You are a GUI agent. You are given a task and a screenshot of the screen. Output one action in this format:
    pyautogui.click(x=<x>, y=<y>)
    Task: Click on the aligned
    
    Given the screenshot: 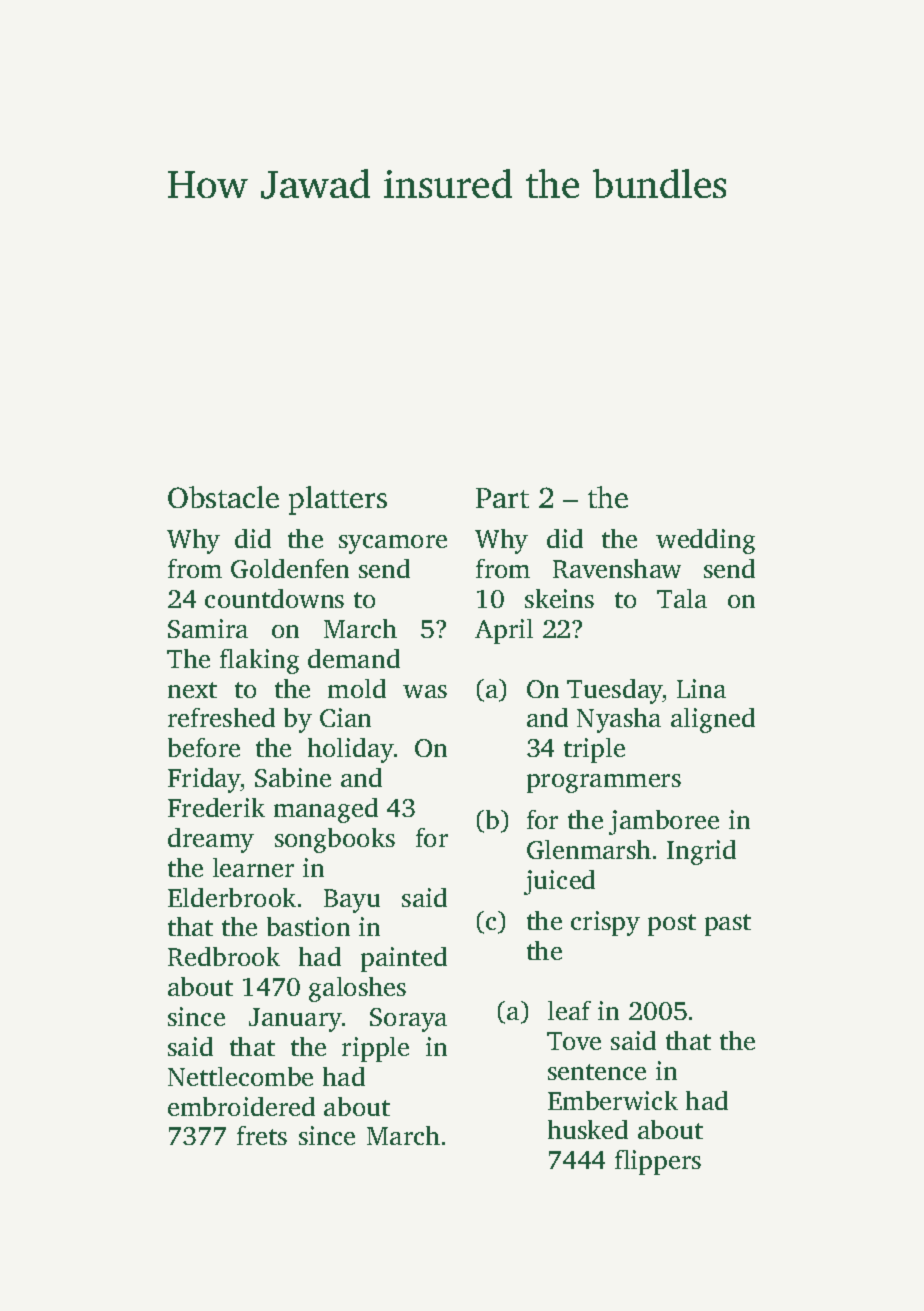 What is the action you would take?
    pyautogui.click(x=713, y=720)
